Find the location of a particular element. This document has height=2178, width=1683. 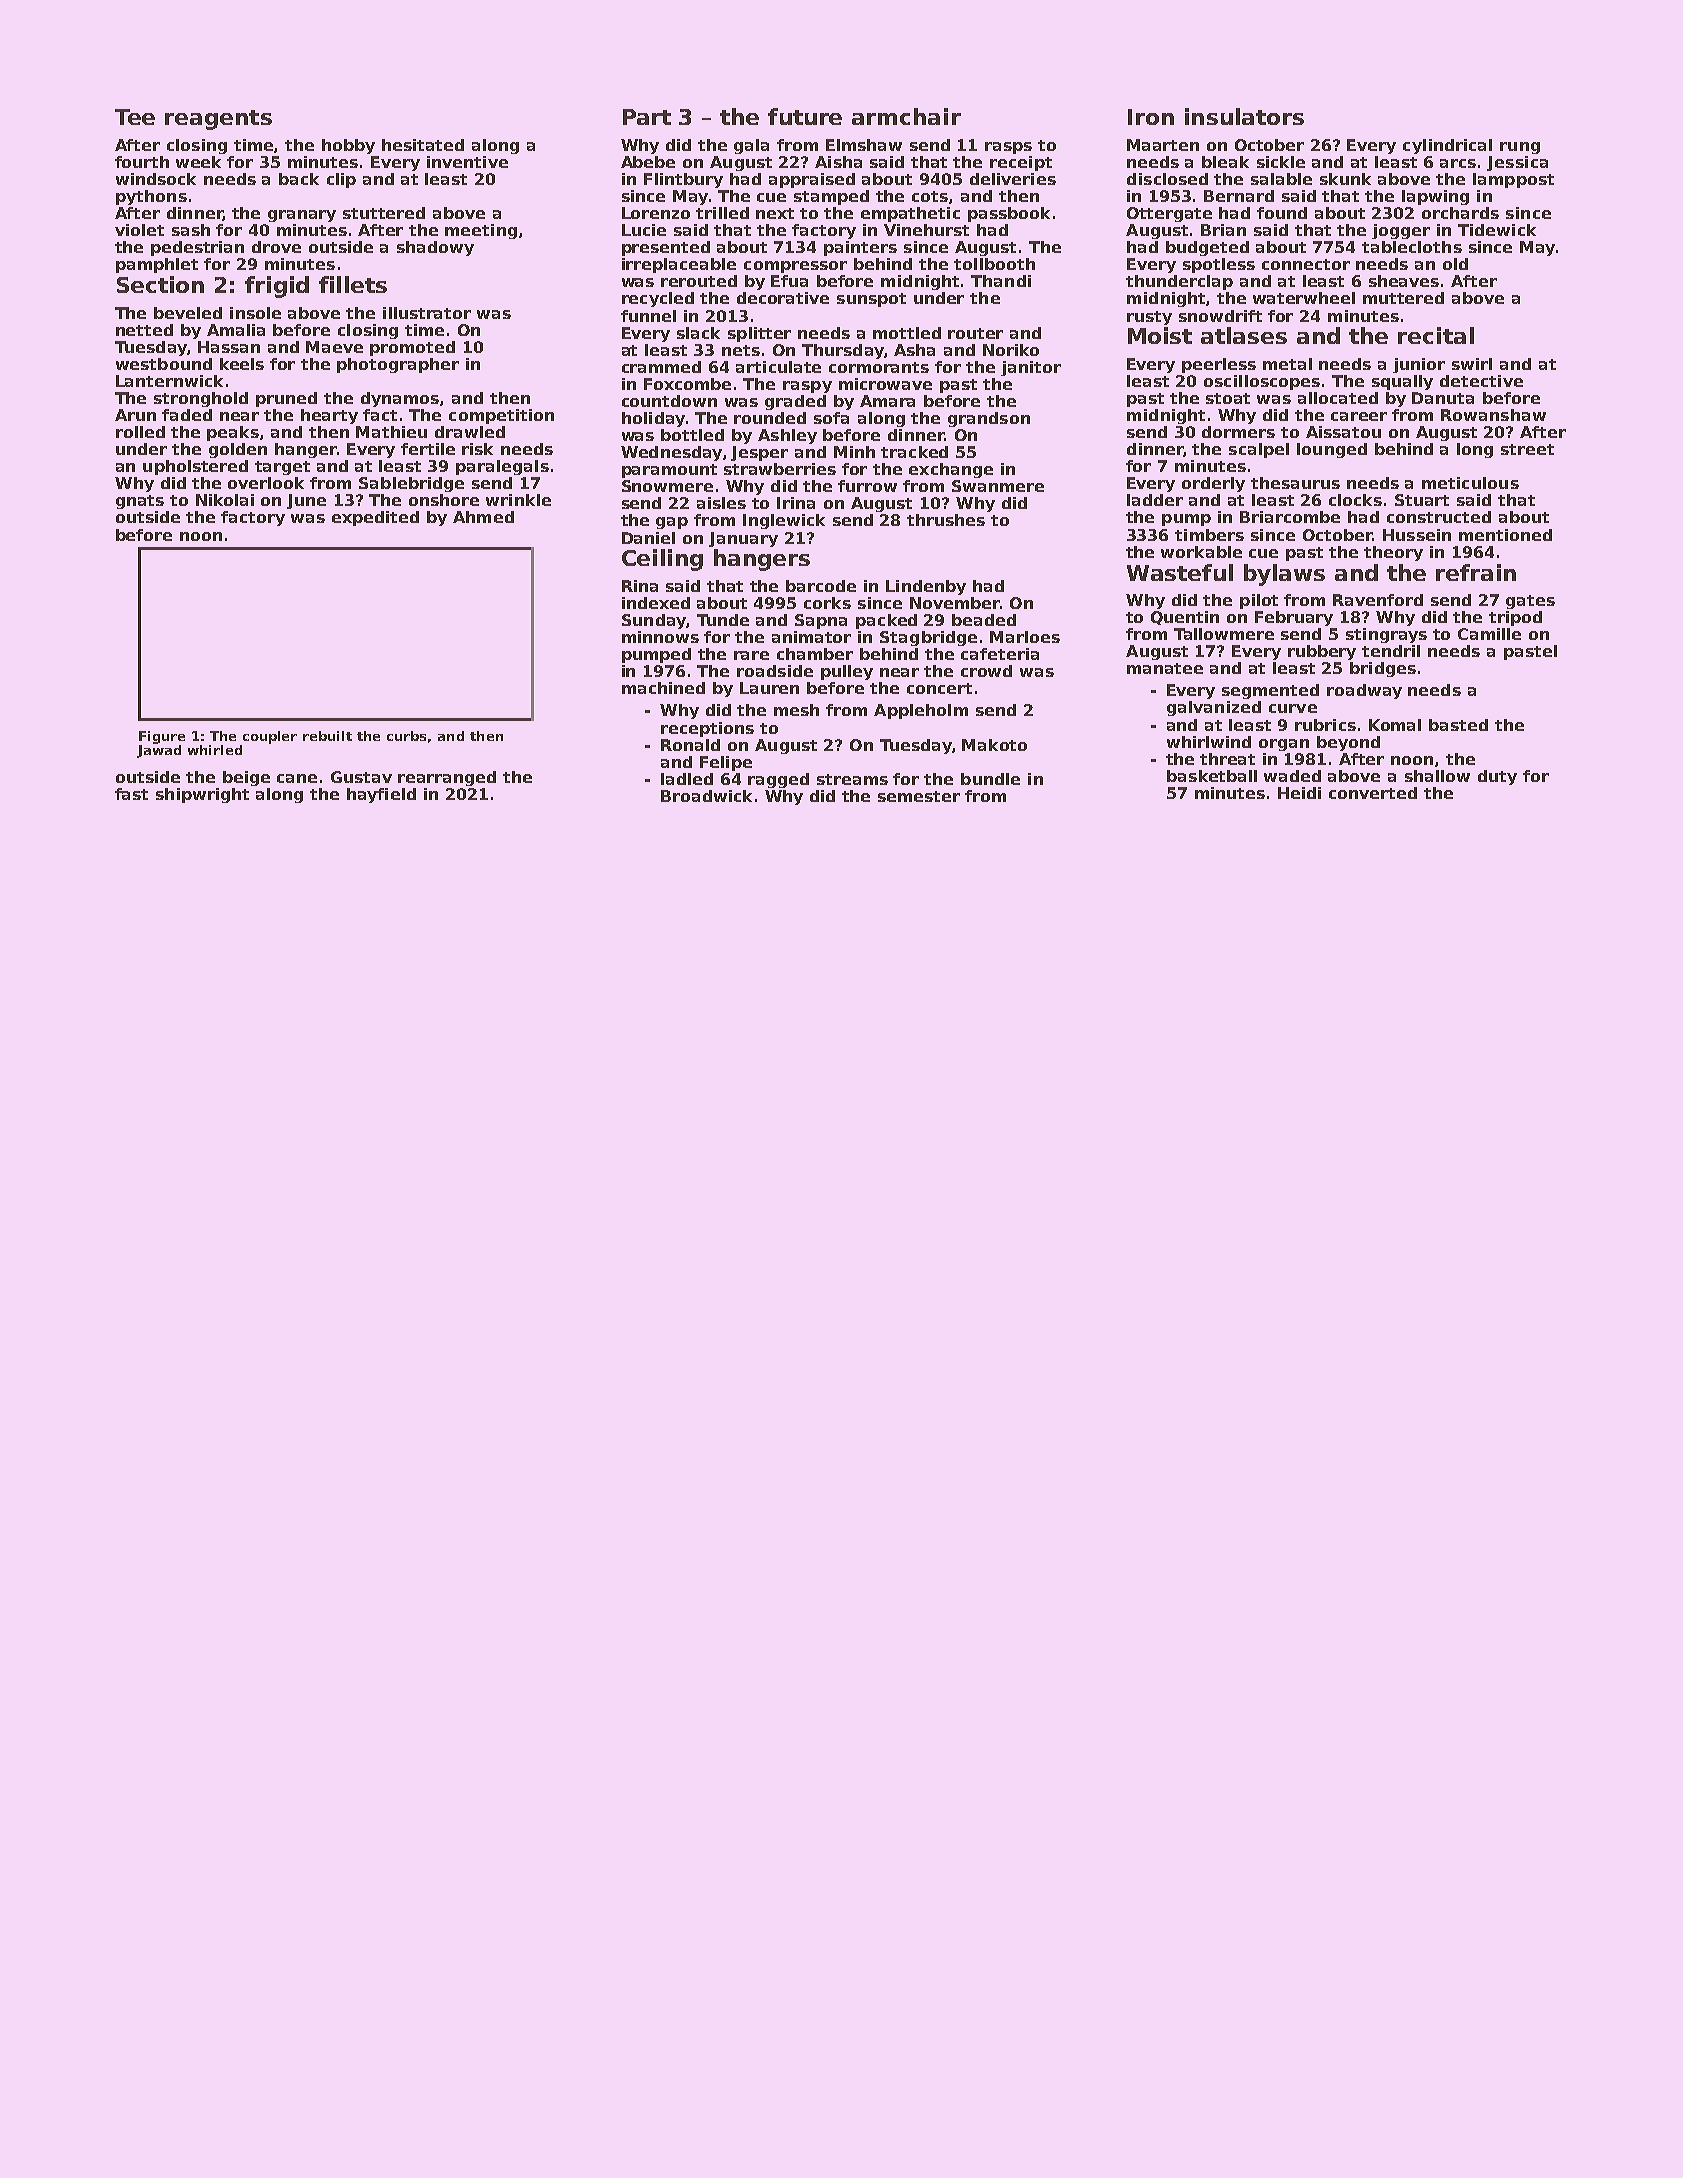

stronghold is located at coordinates (201, 399).
